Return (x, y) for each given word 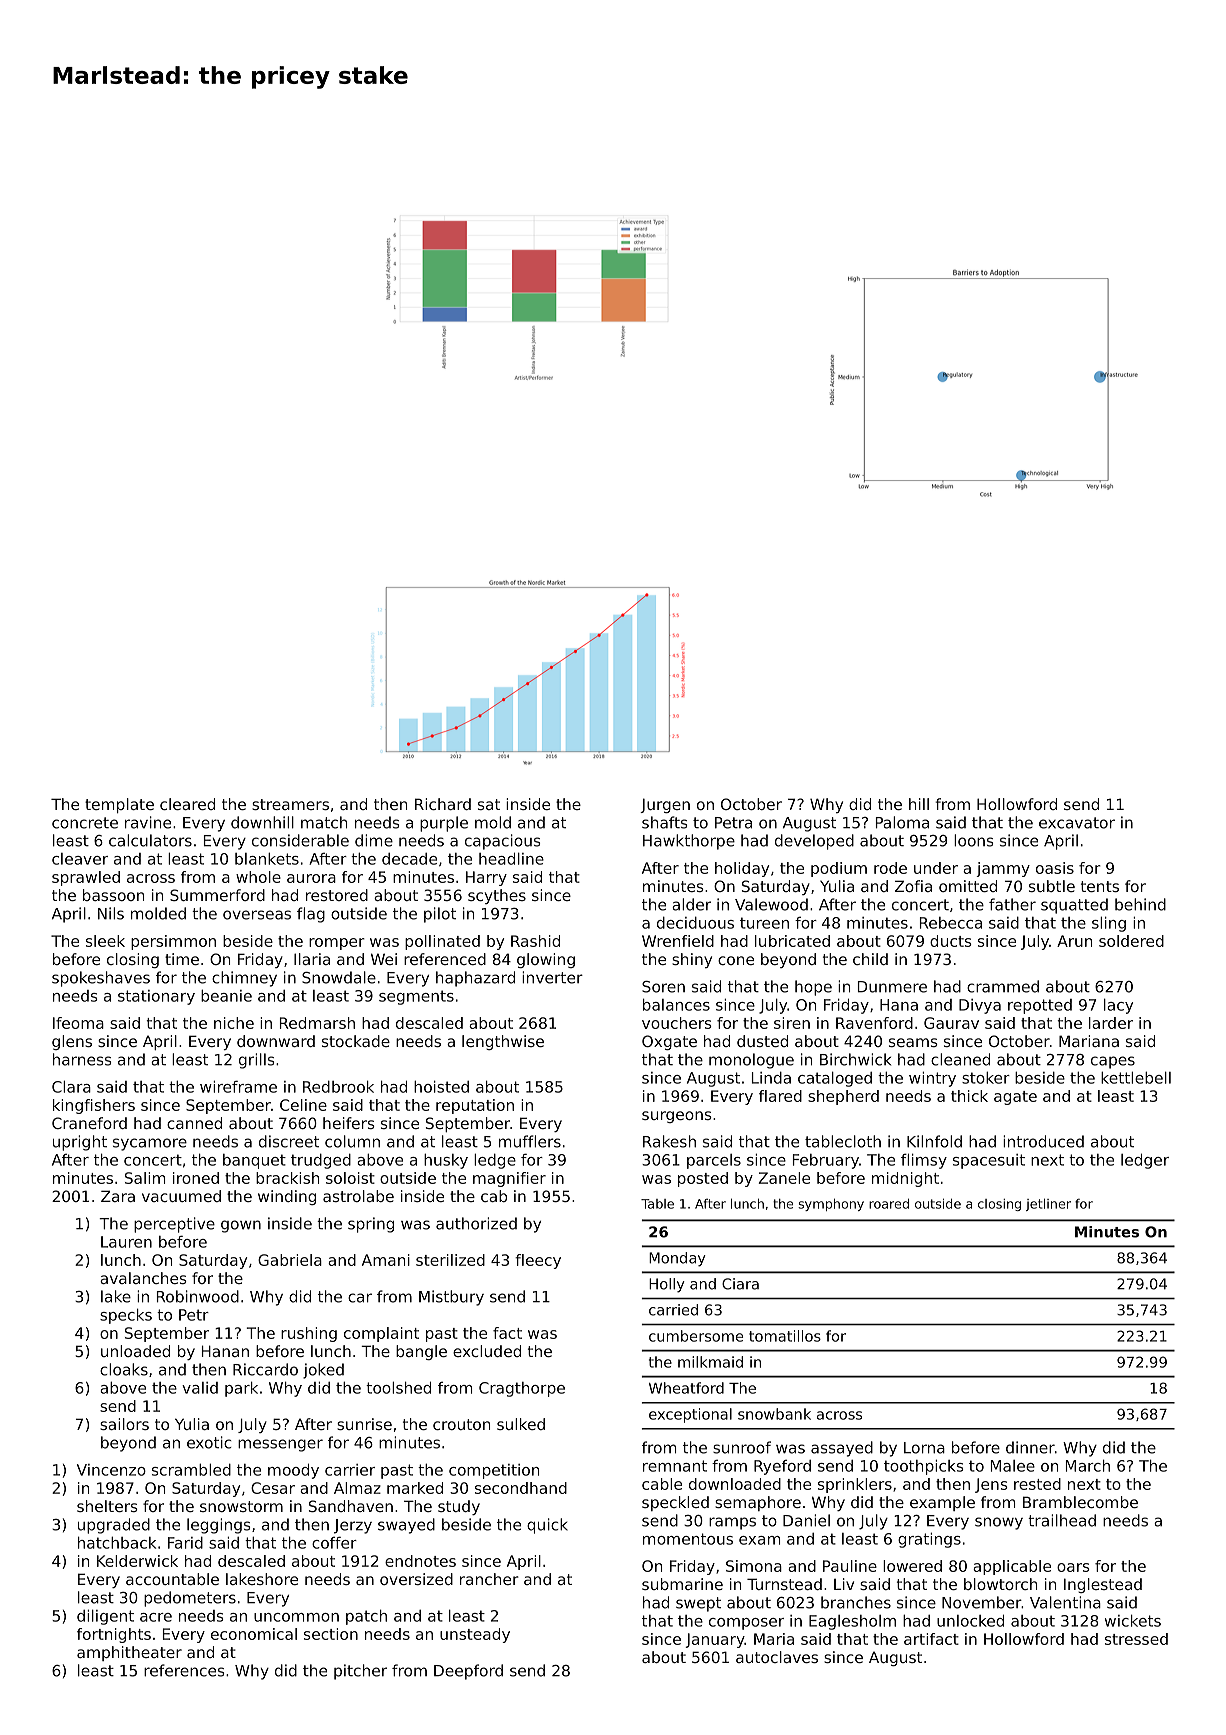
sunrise (364, 1424)
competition (494, 1471)
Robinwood (198, 1296)
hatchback (117, 1543)
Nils (111, 913)
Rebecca (951, 923)
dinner (1030, 1447)
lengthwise (503, 1042)
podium (839, 869)
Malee (1013, 1466)
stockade (356, 1041)
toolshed (398, 1388)
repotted (1040, 1006)
